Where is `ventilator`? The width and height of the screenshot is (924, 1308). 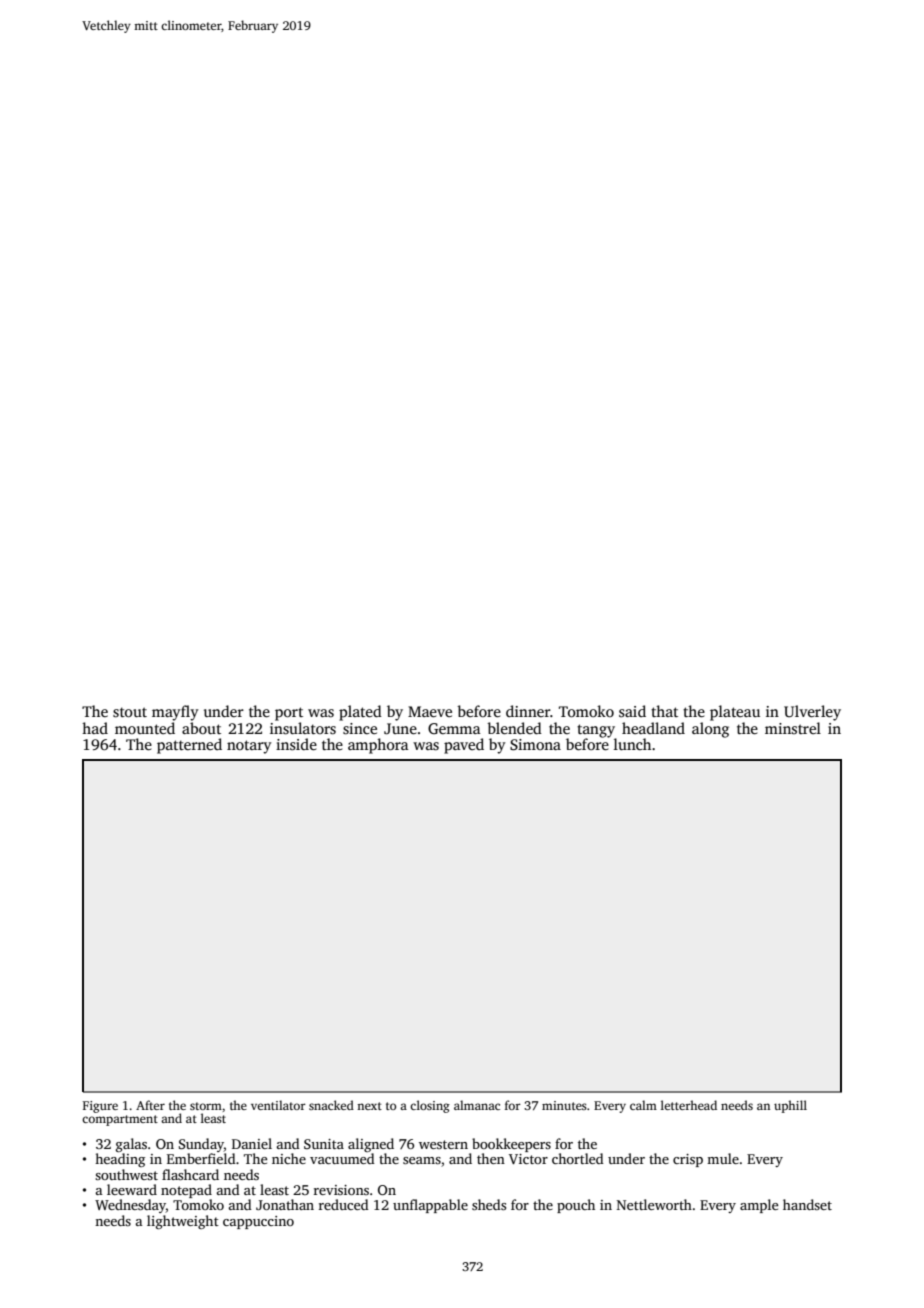
ventilator is located at coordinates (278, 1105).
